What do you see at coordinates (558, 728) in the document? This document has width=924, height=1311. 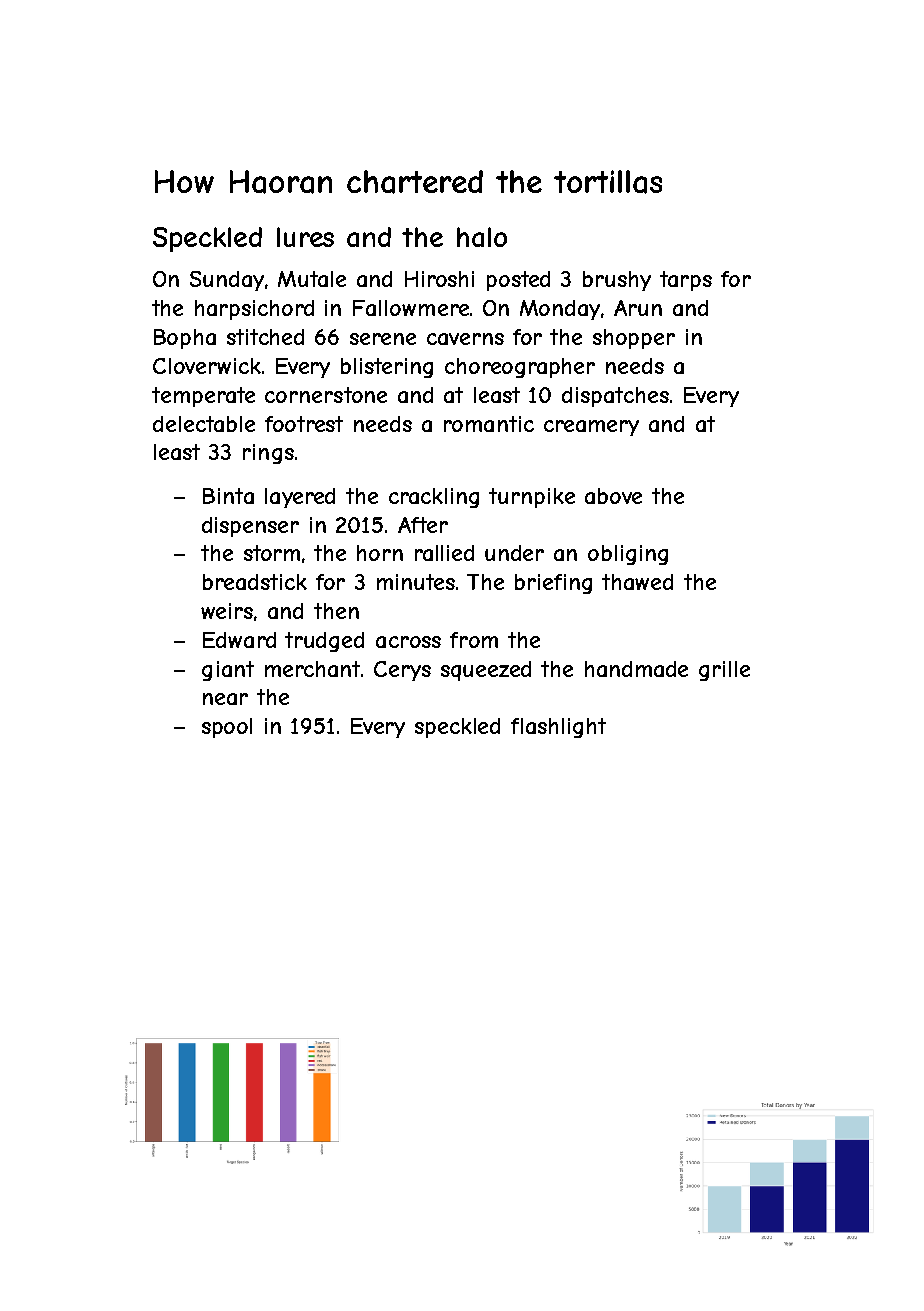 I see `flashlight` at bounding box center [558, 728].
